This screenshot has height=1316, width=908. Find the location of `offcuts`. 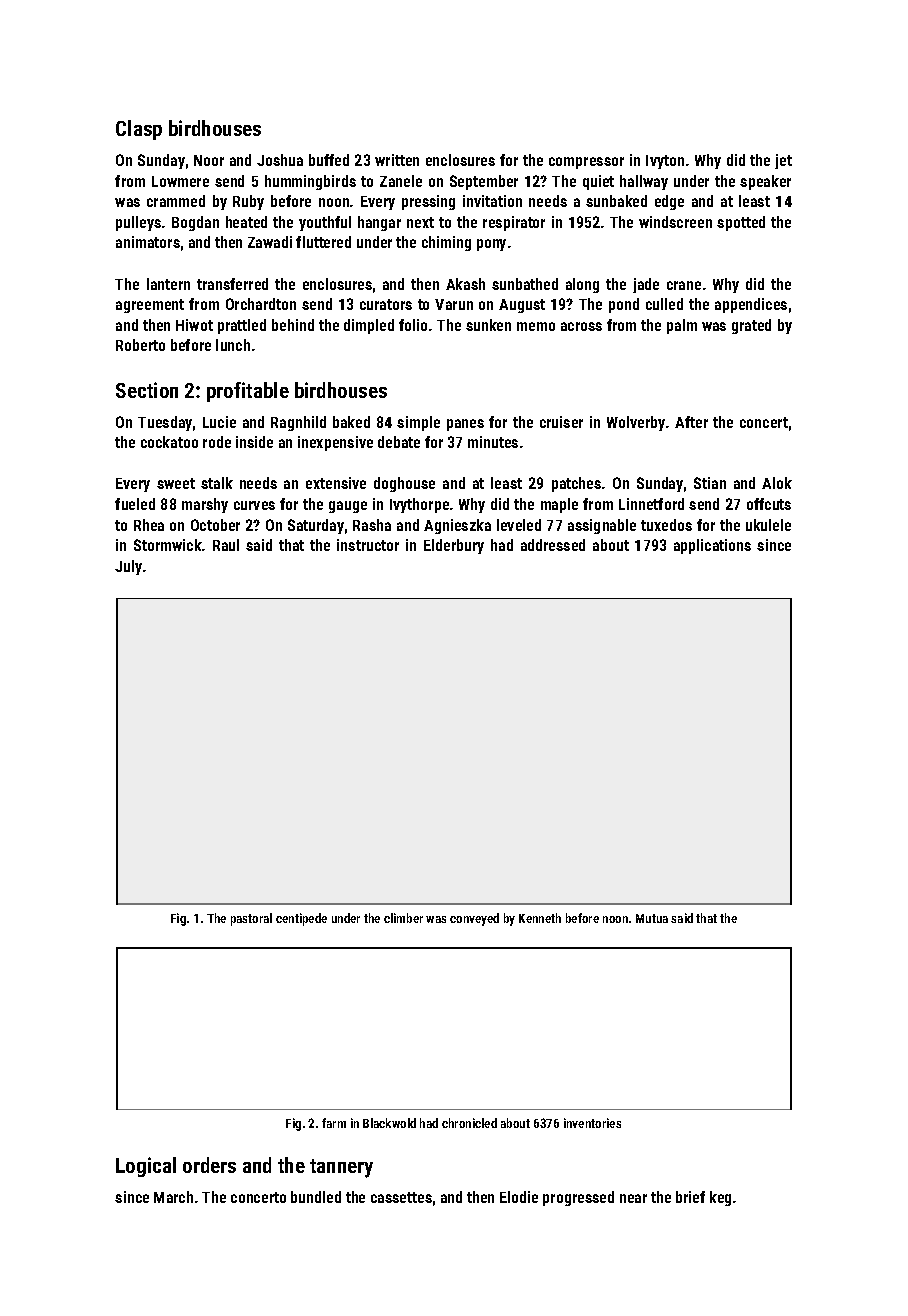

offcuts is located at coordinates (769, 504).
